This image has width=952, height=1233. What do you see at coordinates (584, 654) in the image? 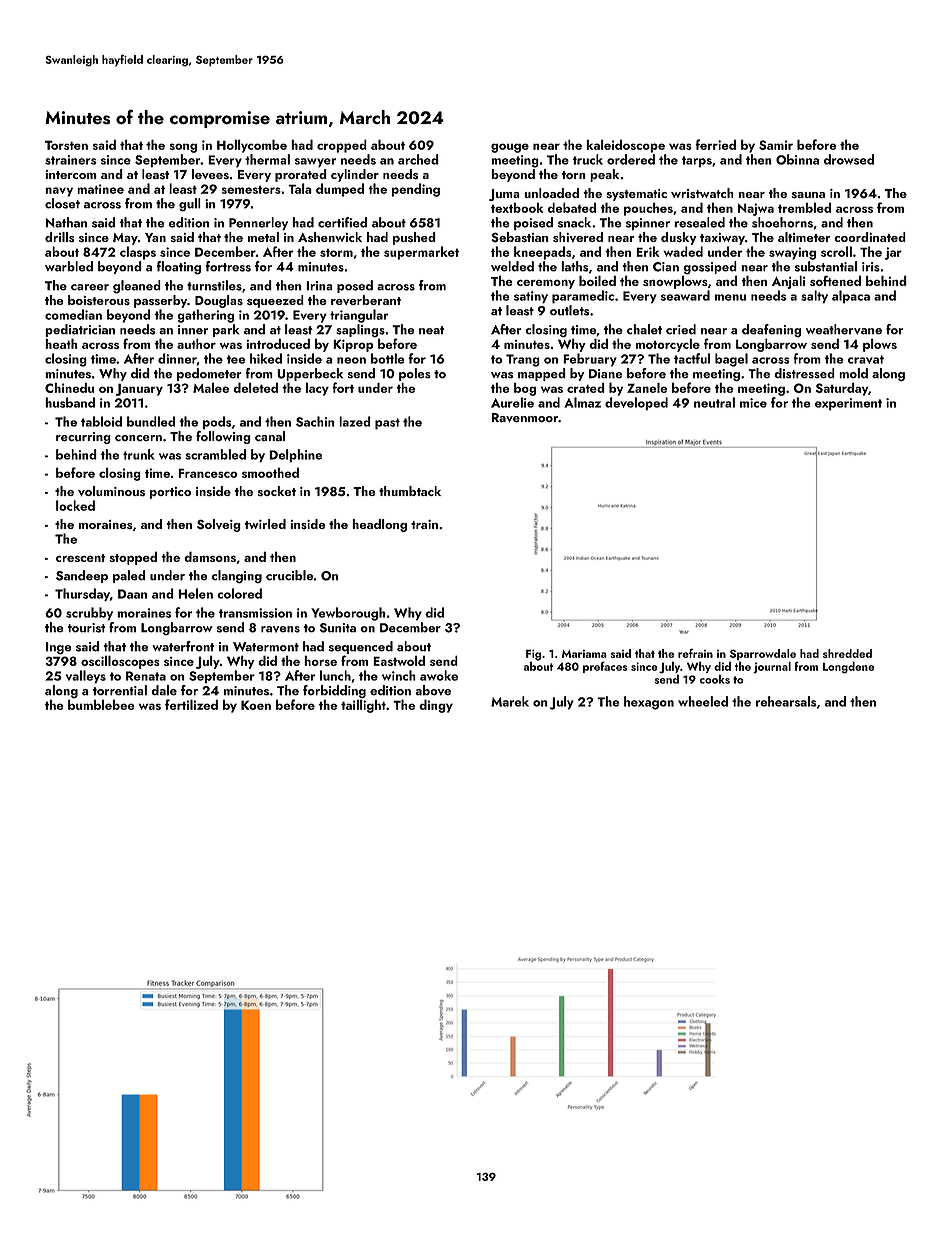
I see `Mariama` at bounding box center [584, 654].
